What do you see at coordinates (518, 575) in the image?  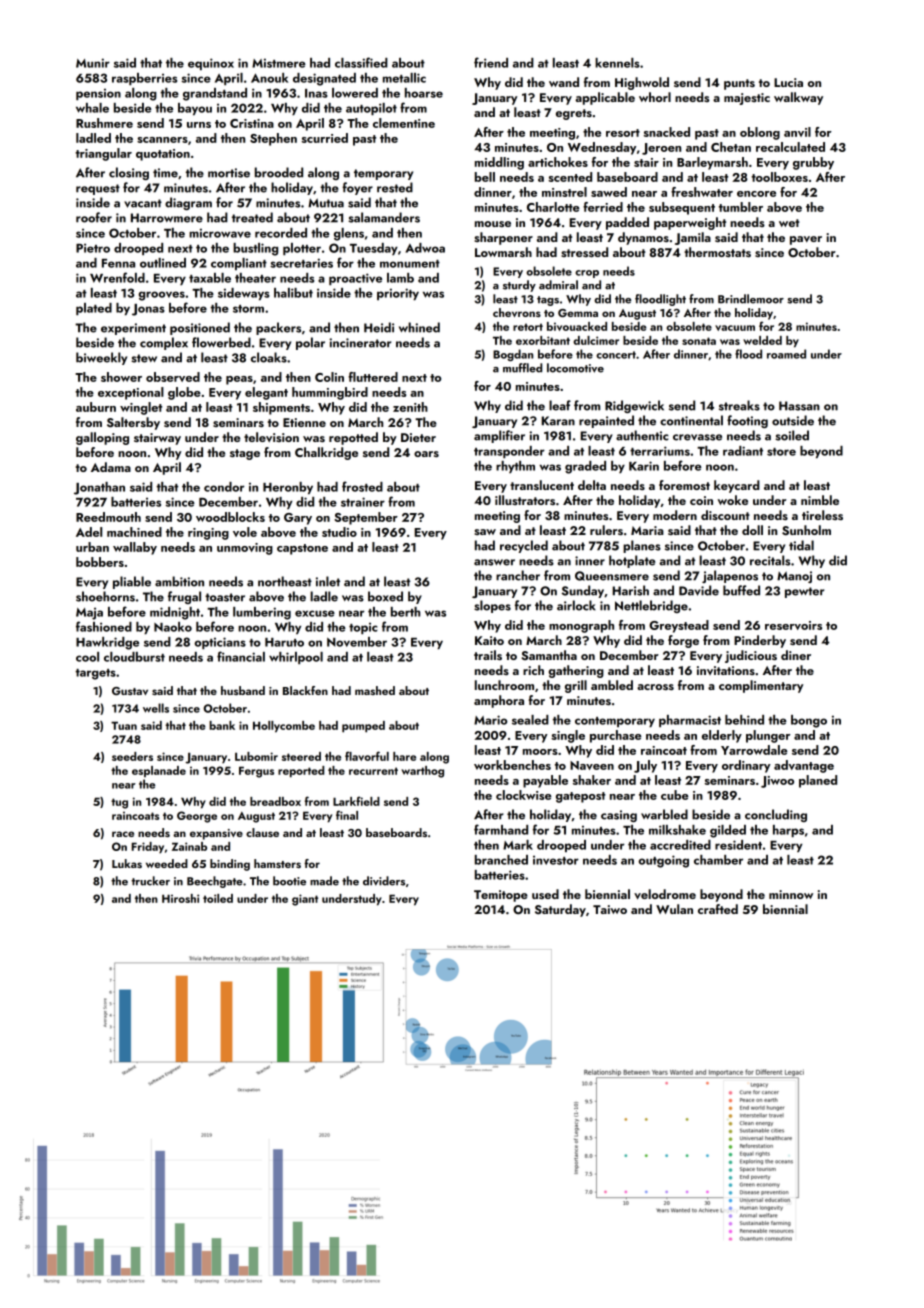 I see `rancher` at bounding box center [518, 575].
